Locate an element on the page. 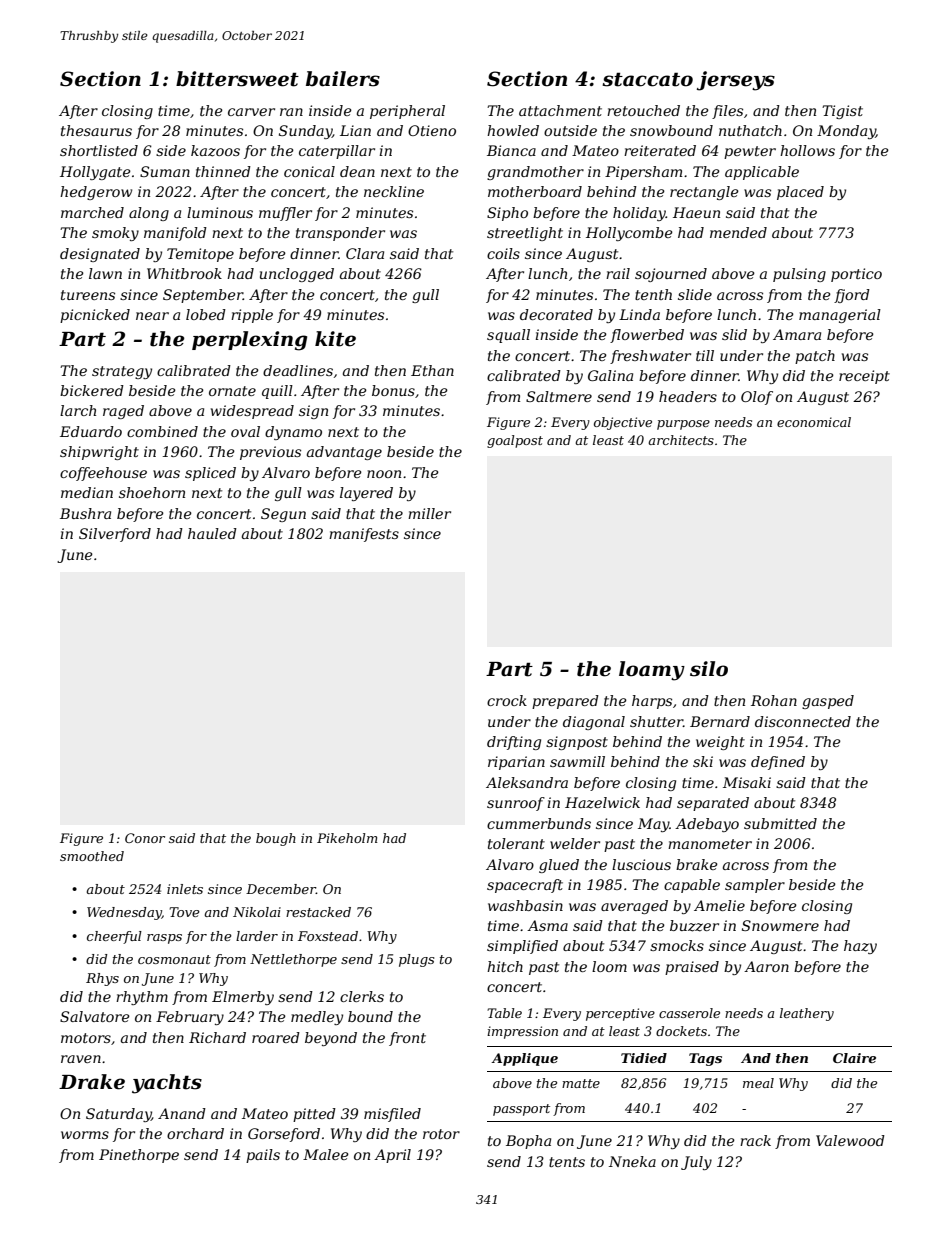 This document has height=1233, width=952. submitted is located at coordinates (780, 823).
